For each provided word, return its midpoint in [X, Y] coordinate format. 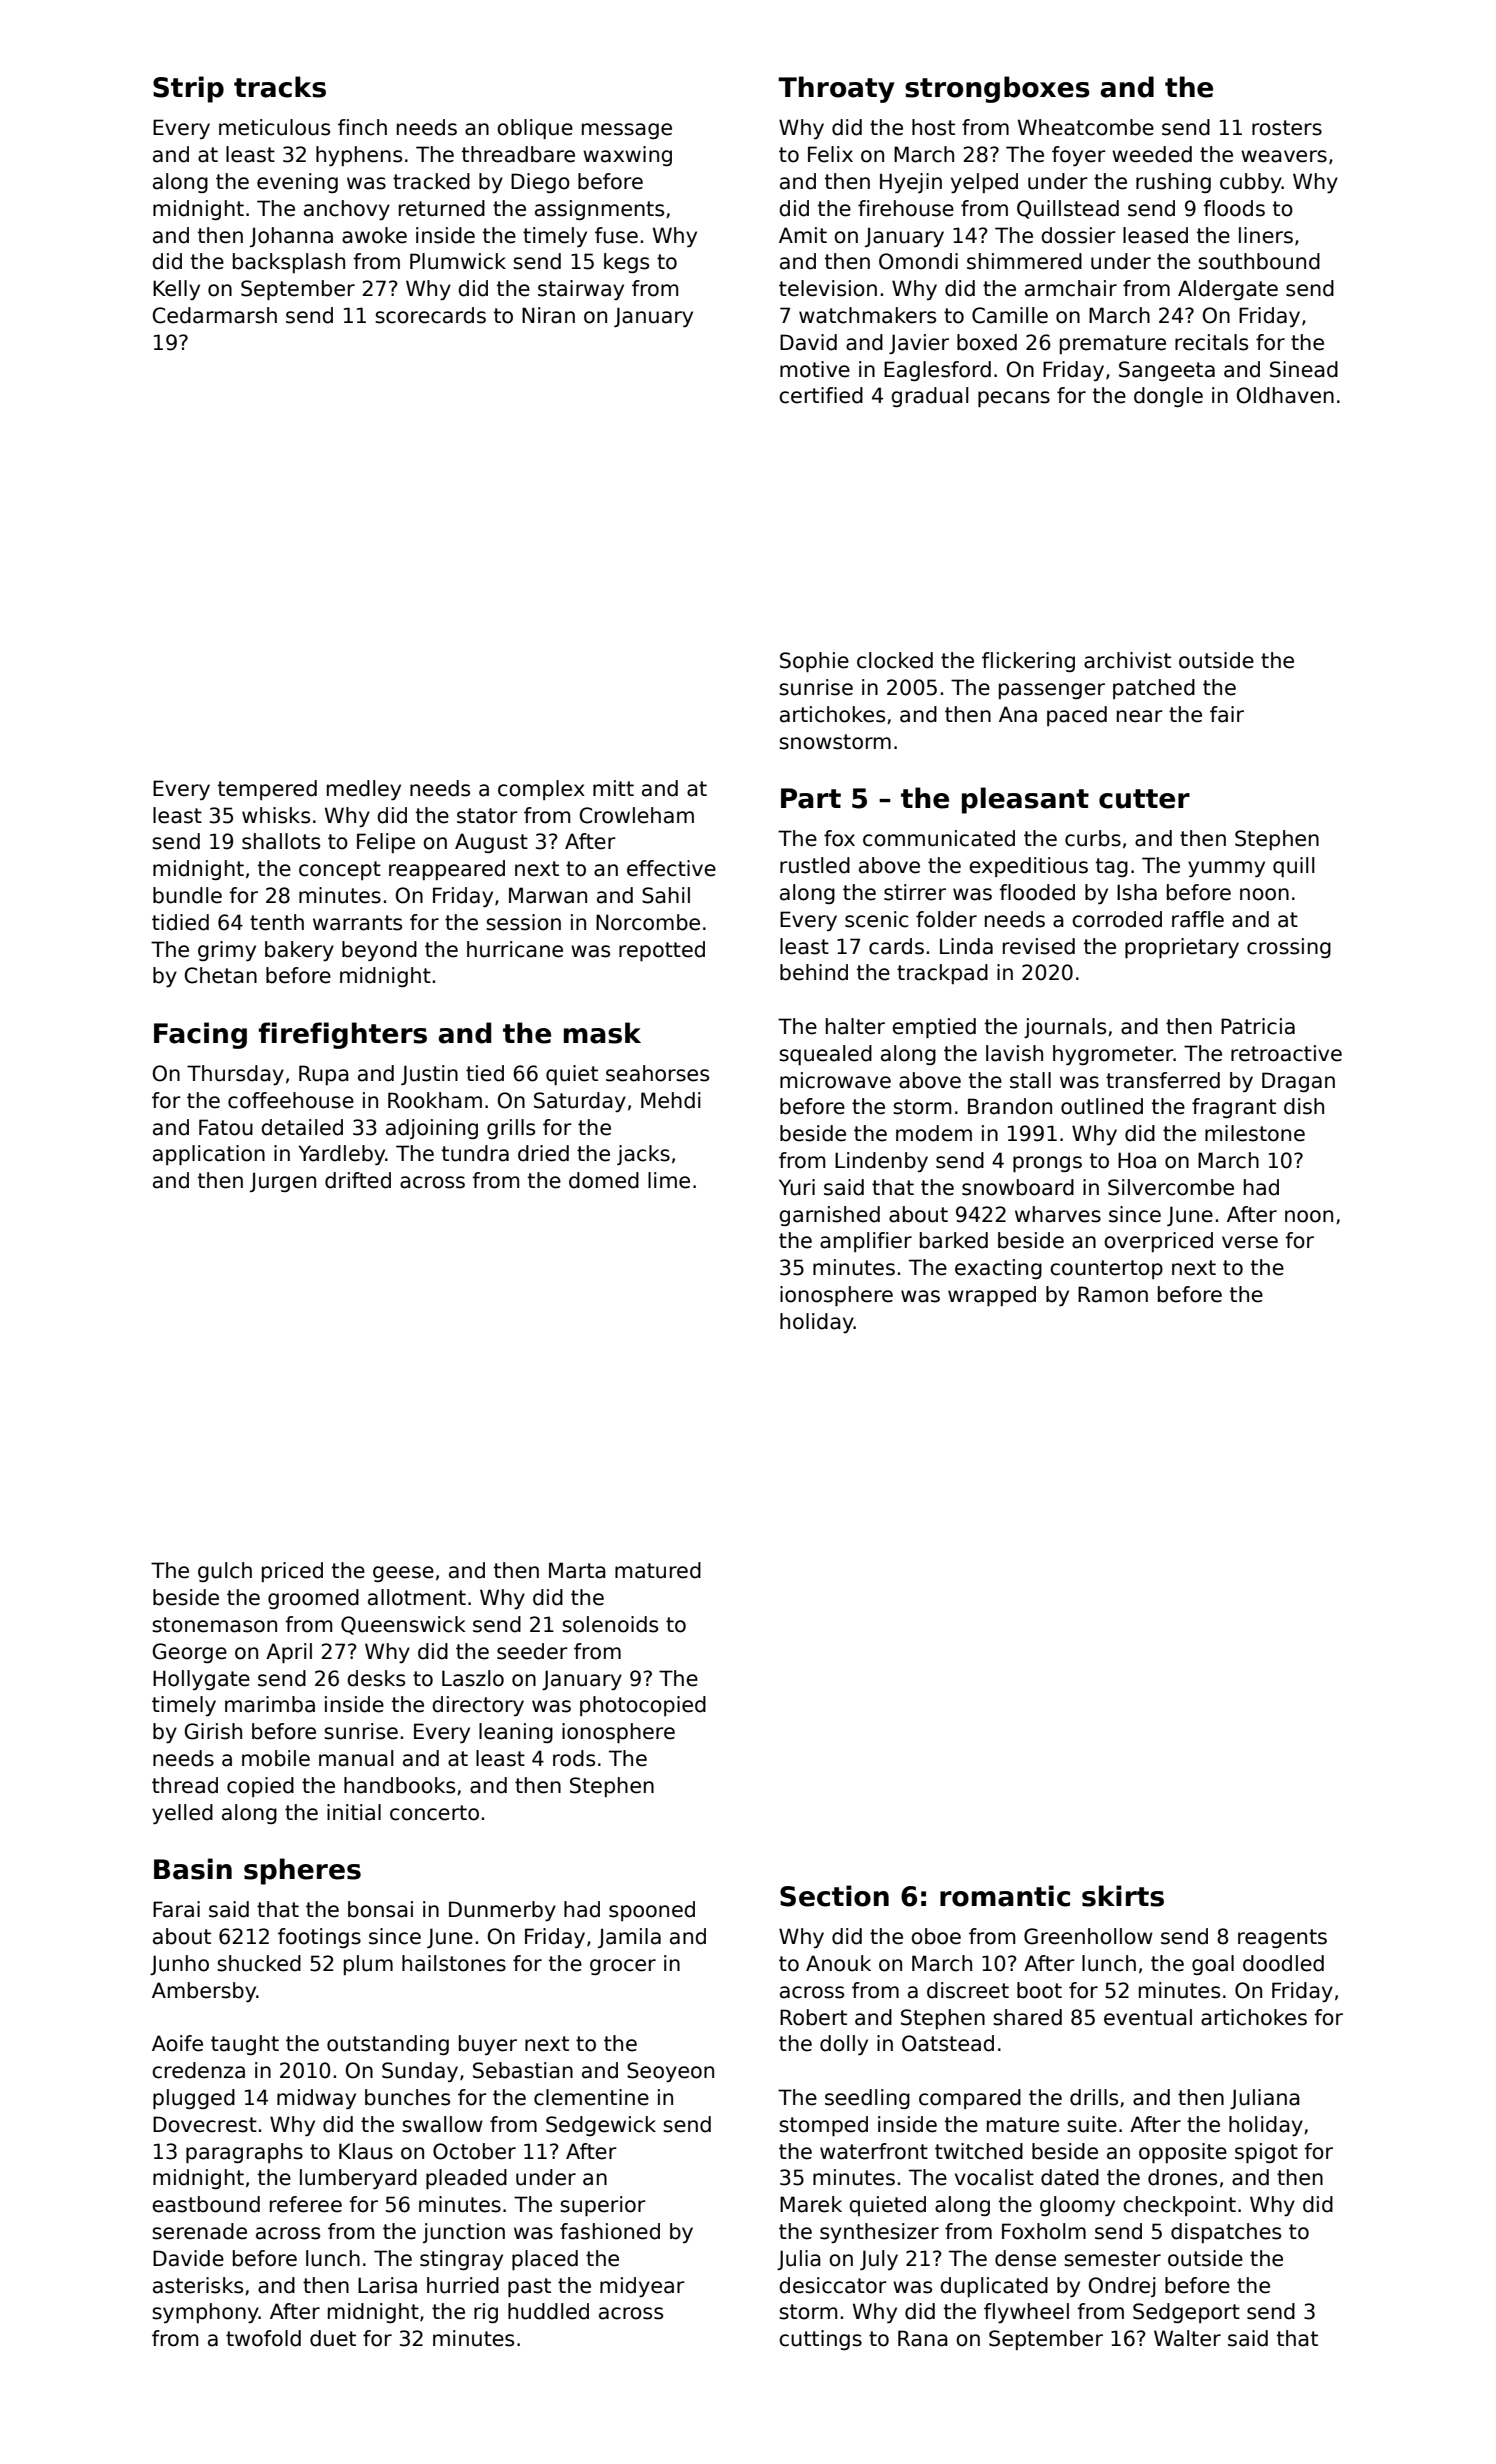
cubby [1251, 183]
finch [362, 127]
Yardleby [342, 1155]
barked [954, 1240]
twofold [263, 2338]
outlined [1102, 1106]
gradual [930, 397]
